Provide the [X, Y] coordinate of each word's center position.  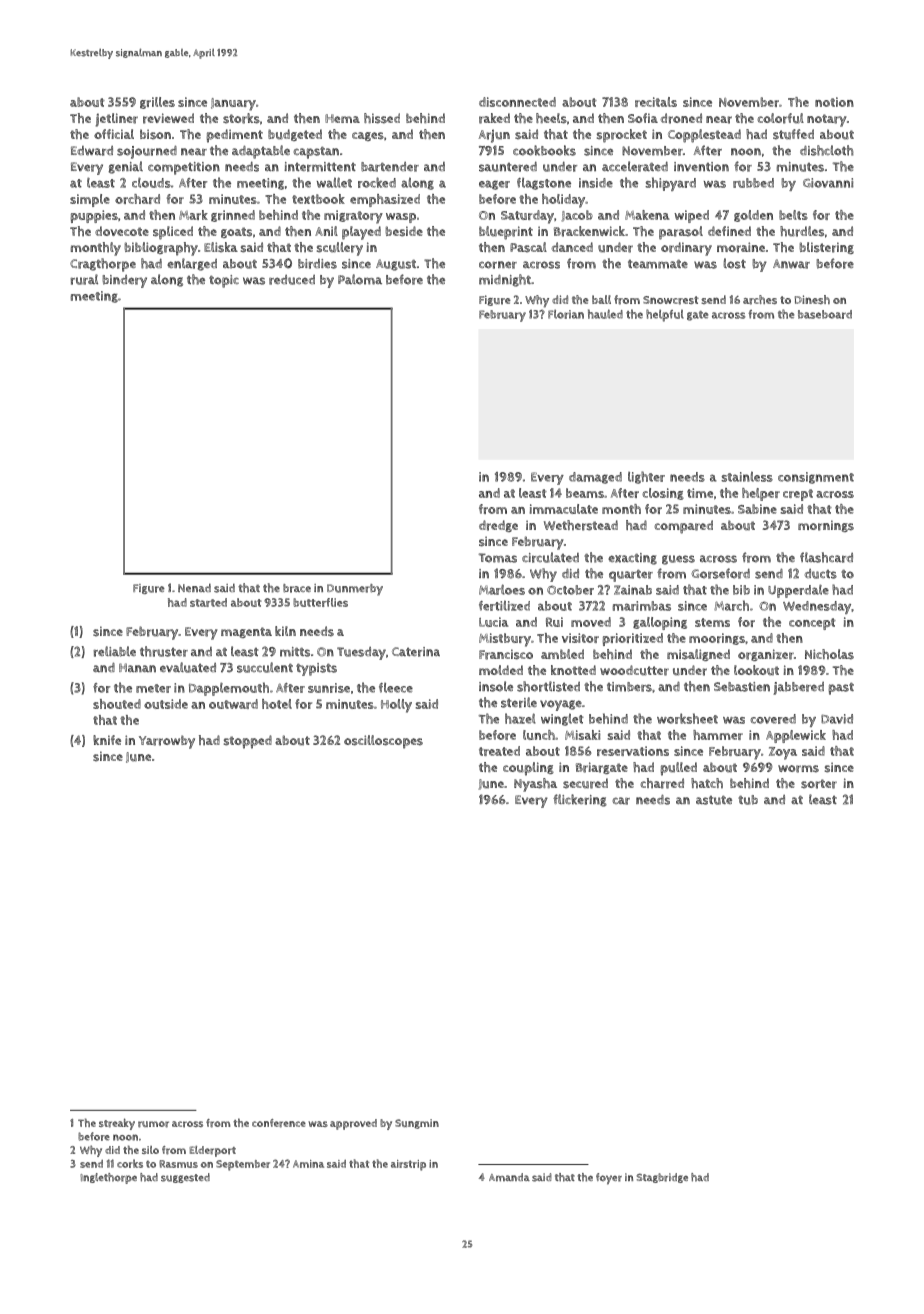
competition [184, 168]
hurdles [802, 231]
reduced [292, 280]
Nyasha [535, 785]
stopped [248, 742]
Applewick [796, 736]
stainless [747, 476]
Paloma [360, 279]
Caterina [416, 652]
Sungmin [417, 1124]
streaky [117, 1124]
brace [297, 588]
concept [812, 624]
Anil [326, 231]
